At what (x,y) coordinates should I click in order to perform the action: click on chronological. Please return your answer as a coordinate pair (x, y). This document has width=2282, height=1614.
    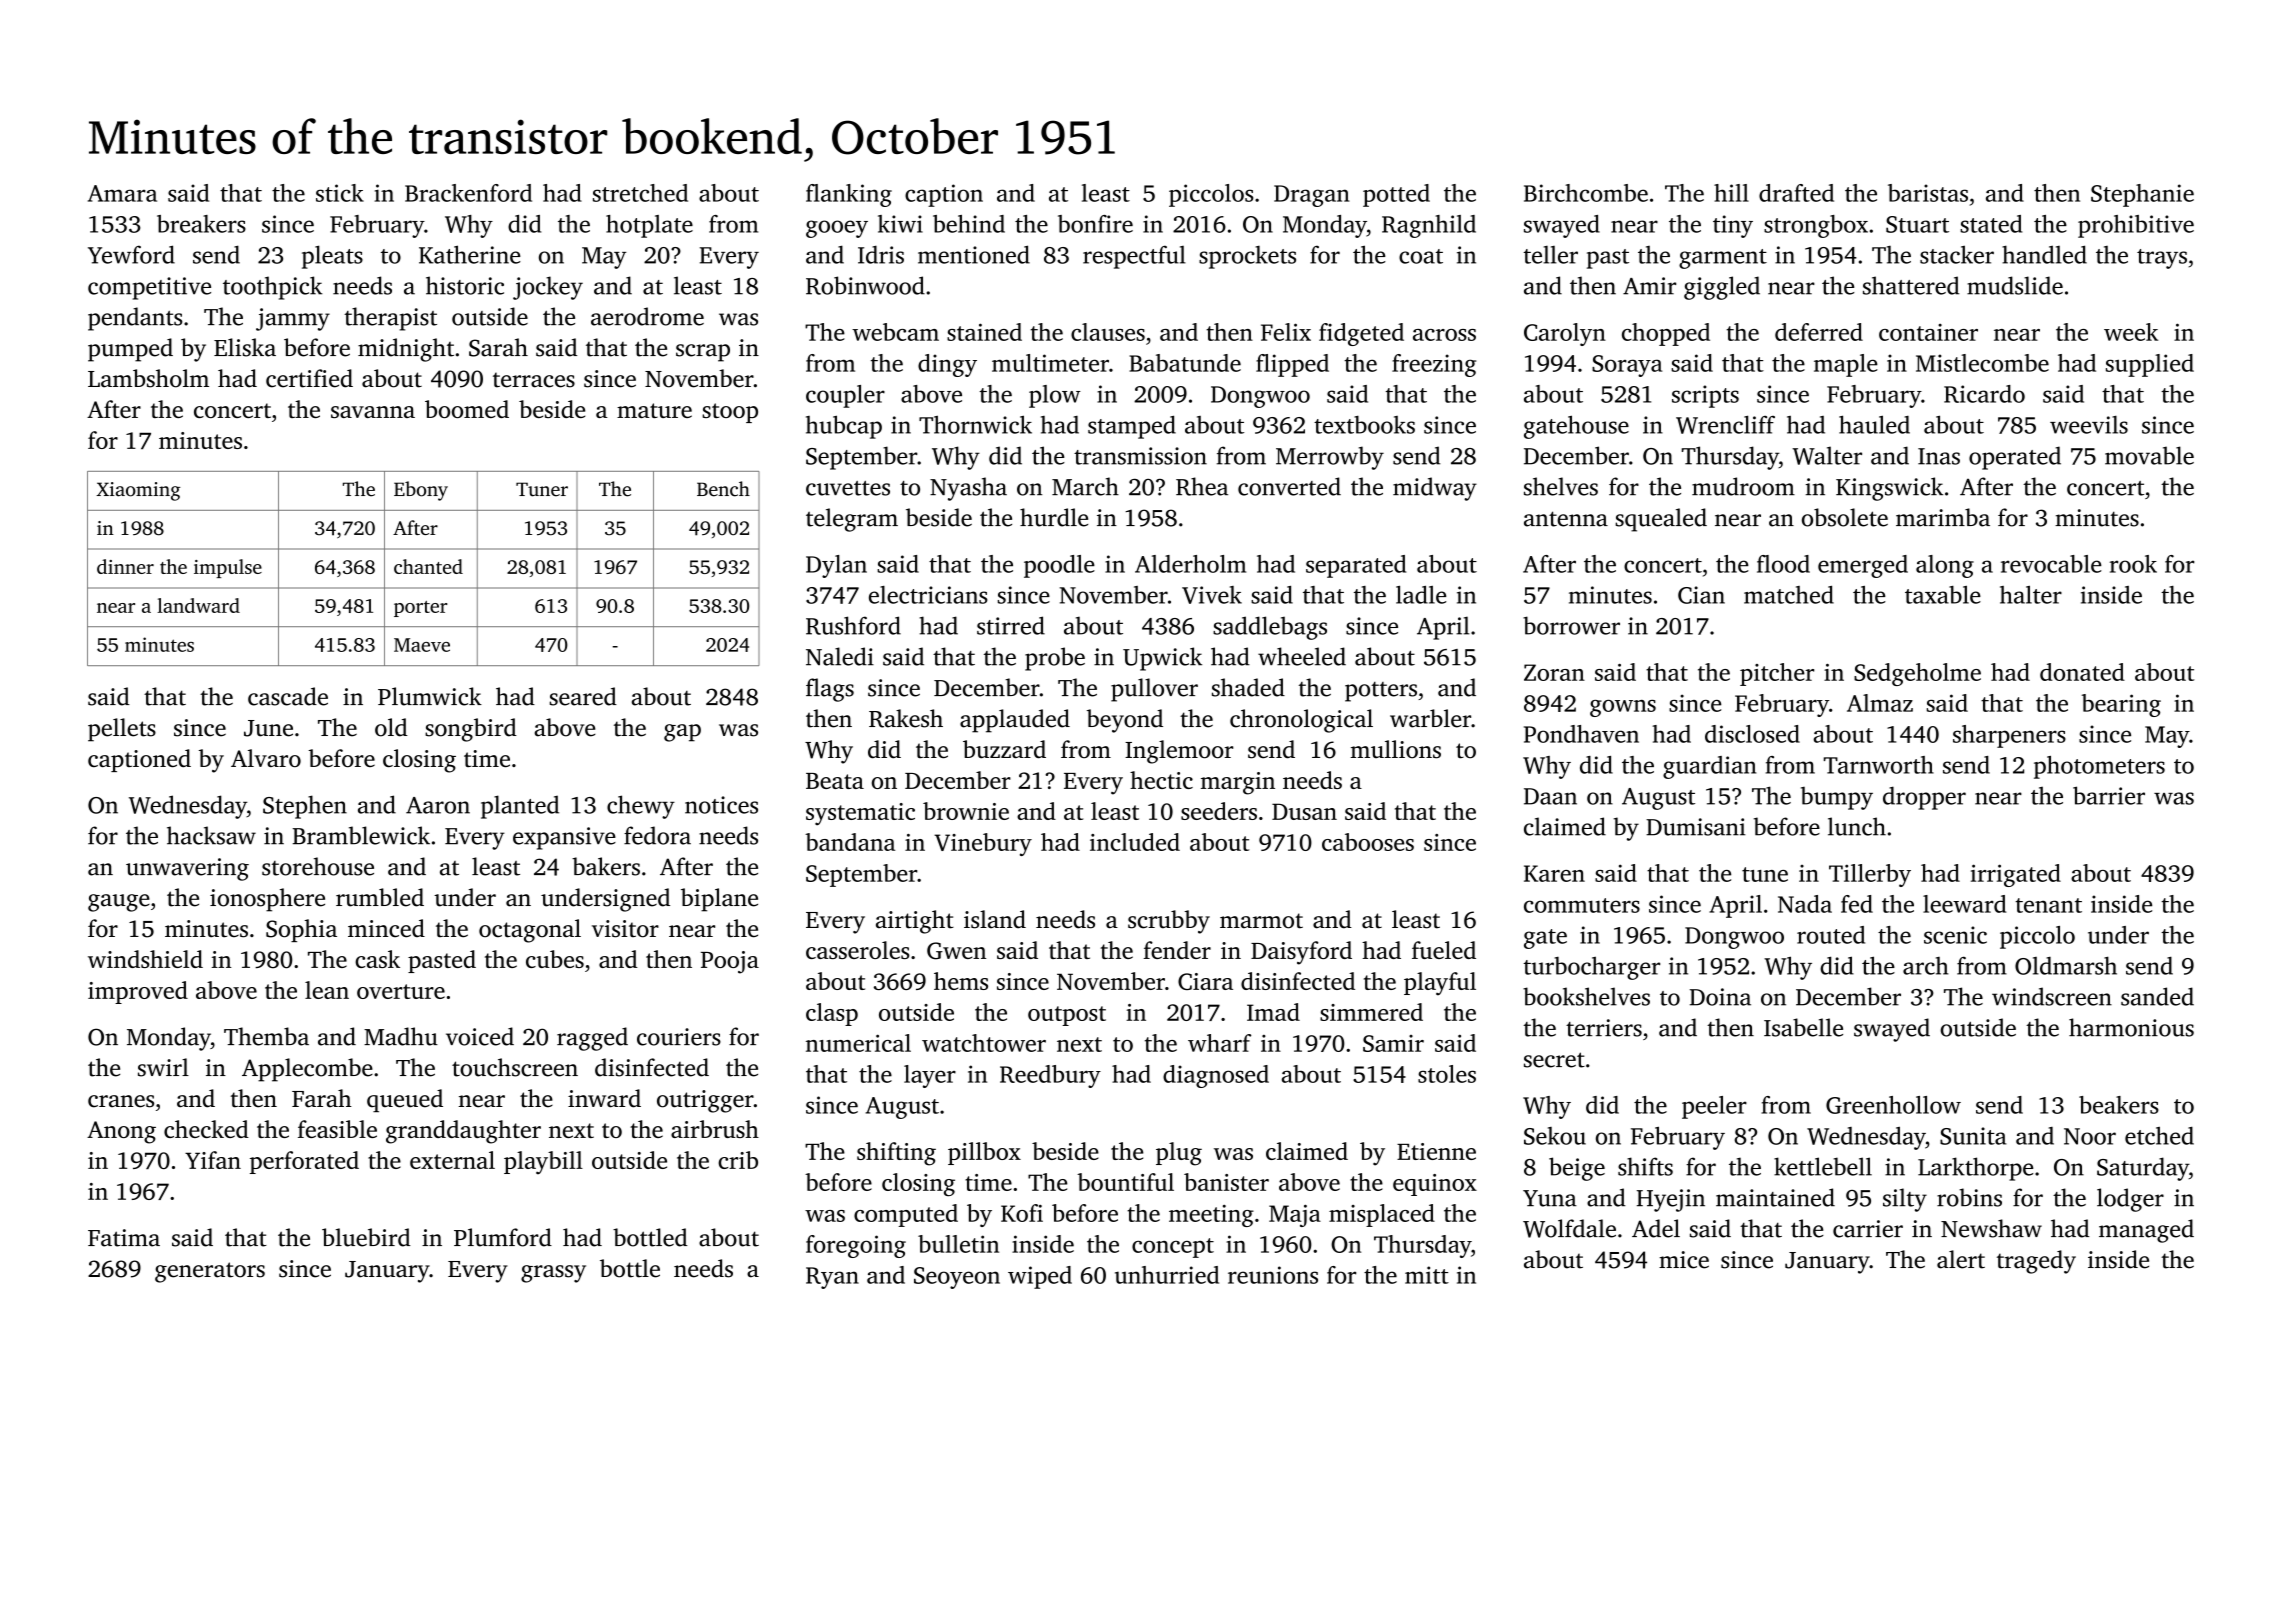
    Looking at the image, I should click on (1301, 721).
